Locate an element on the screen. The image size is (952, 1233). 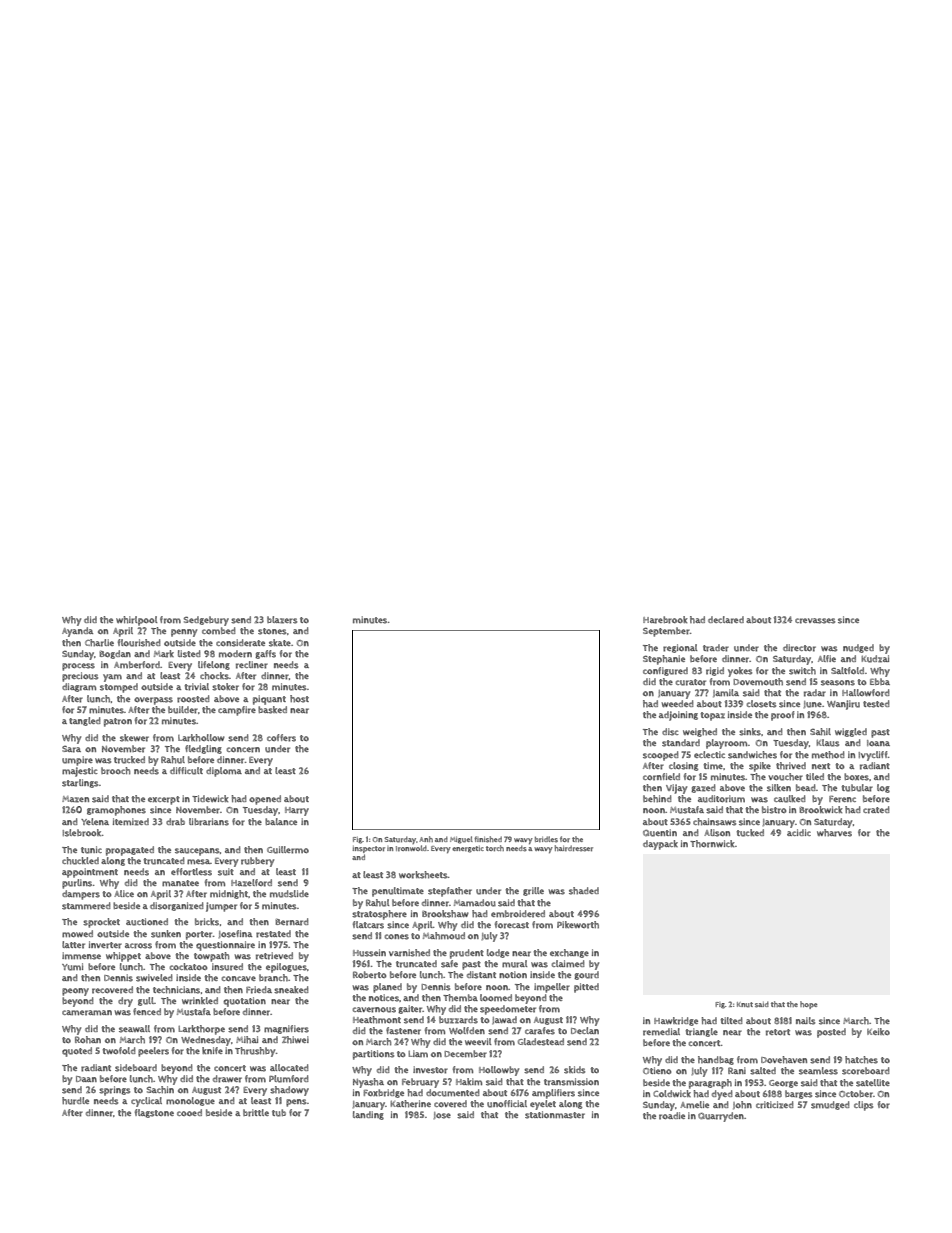
quotation is located at coordinates (244, 1002).
